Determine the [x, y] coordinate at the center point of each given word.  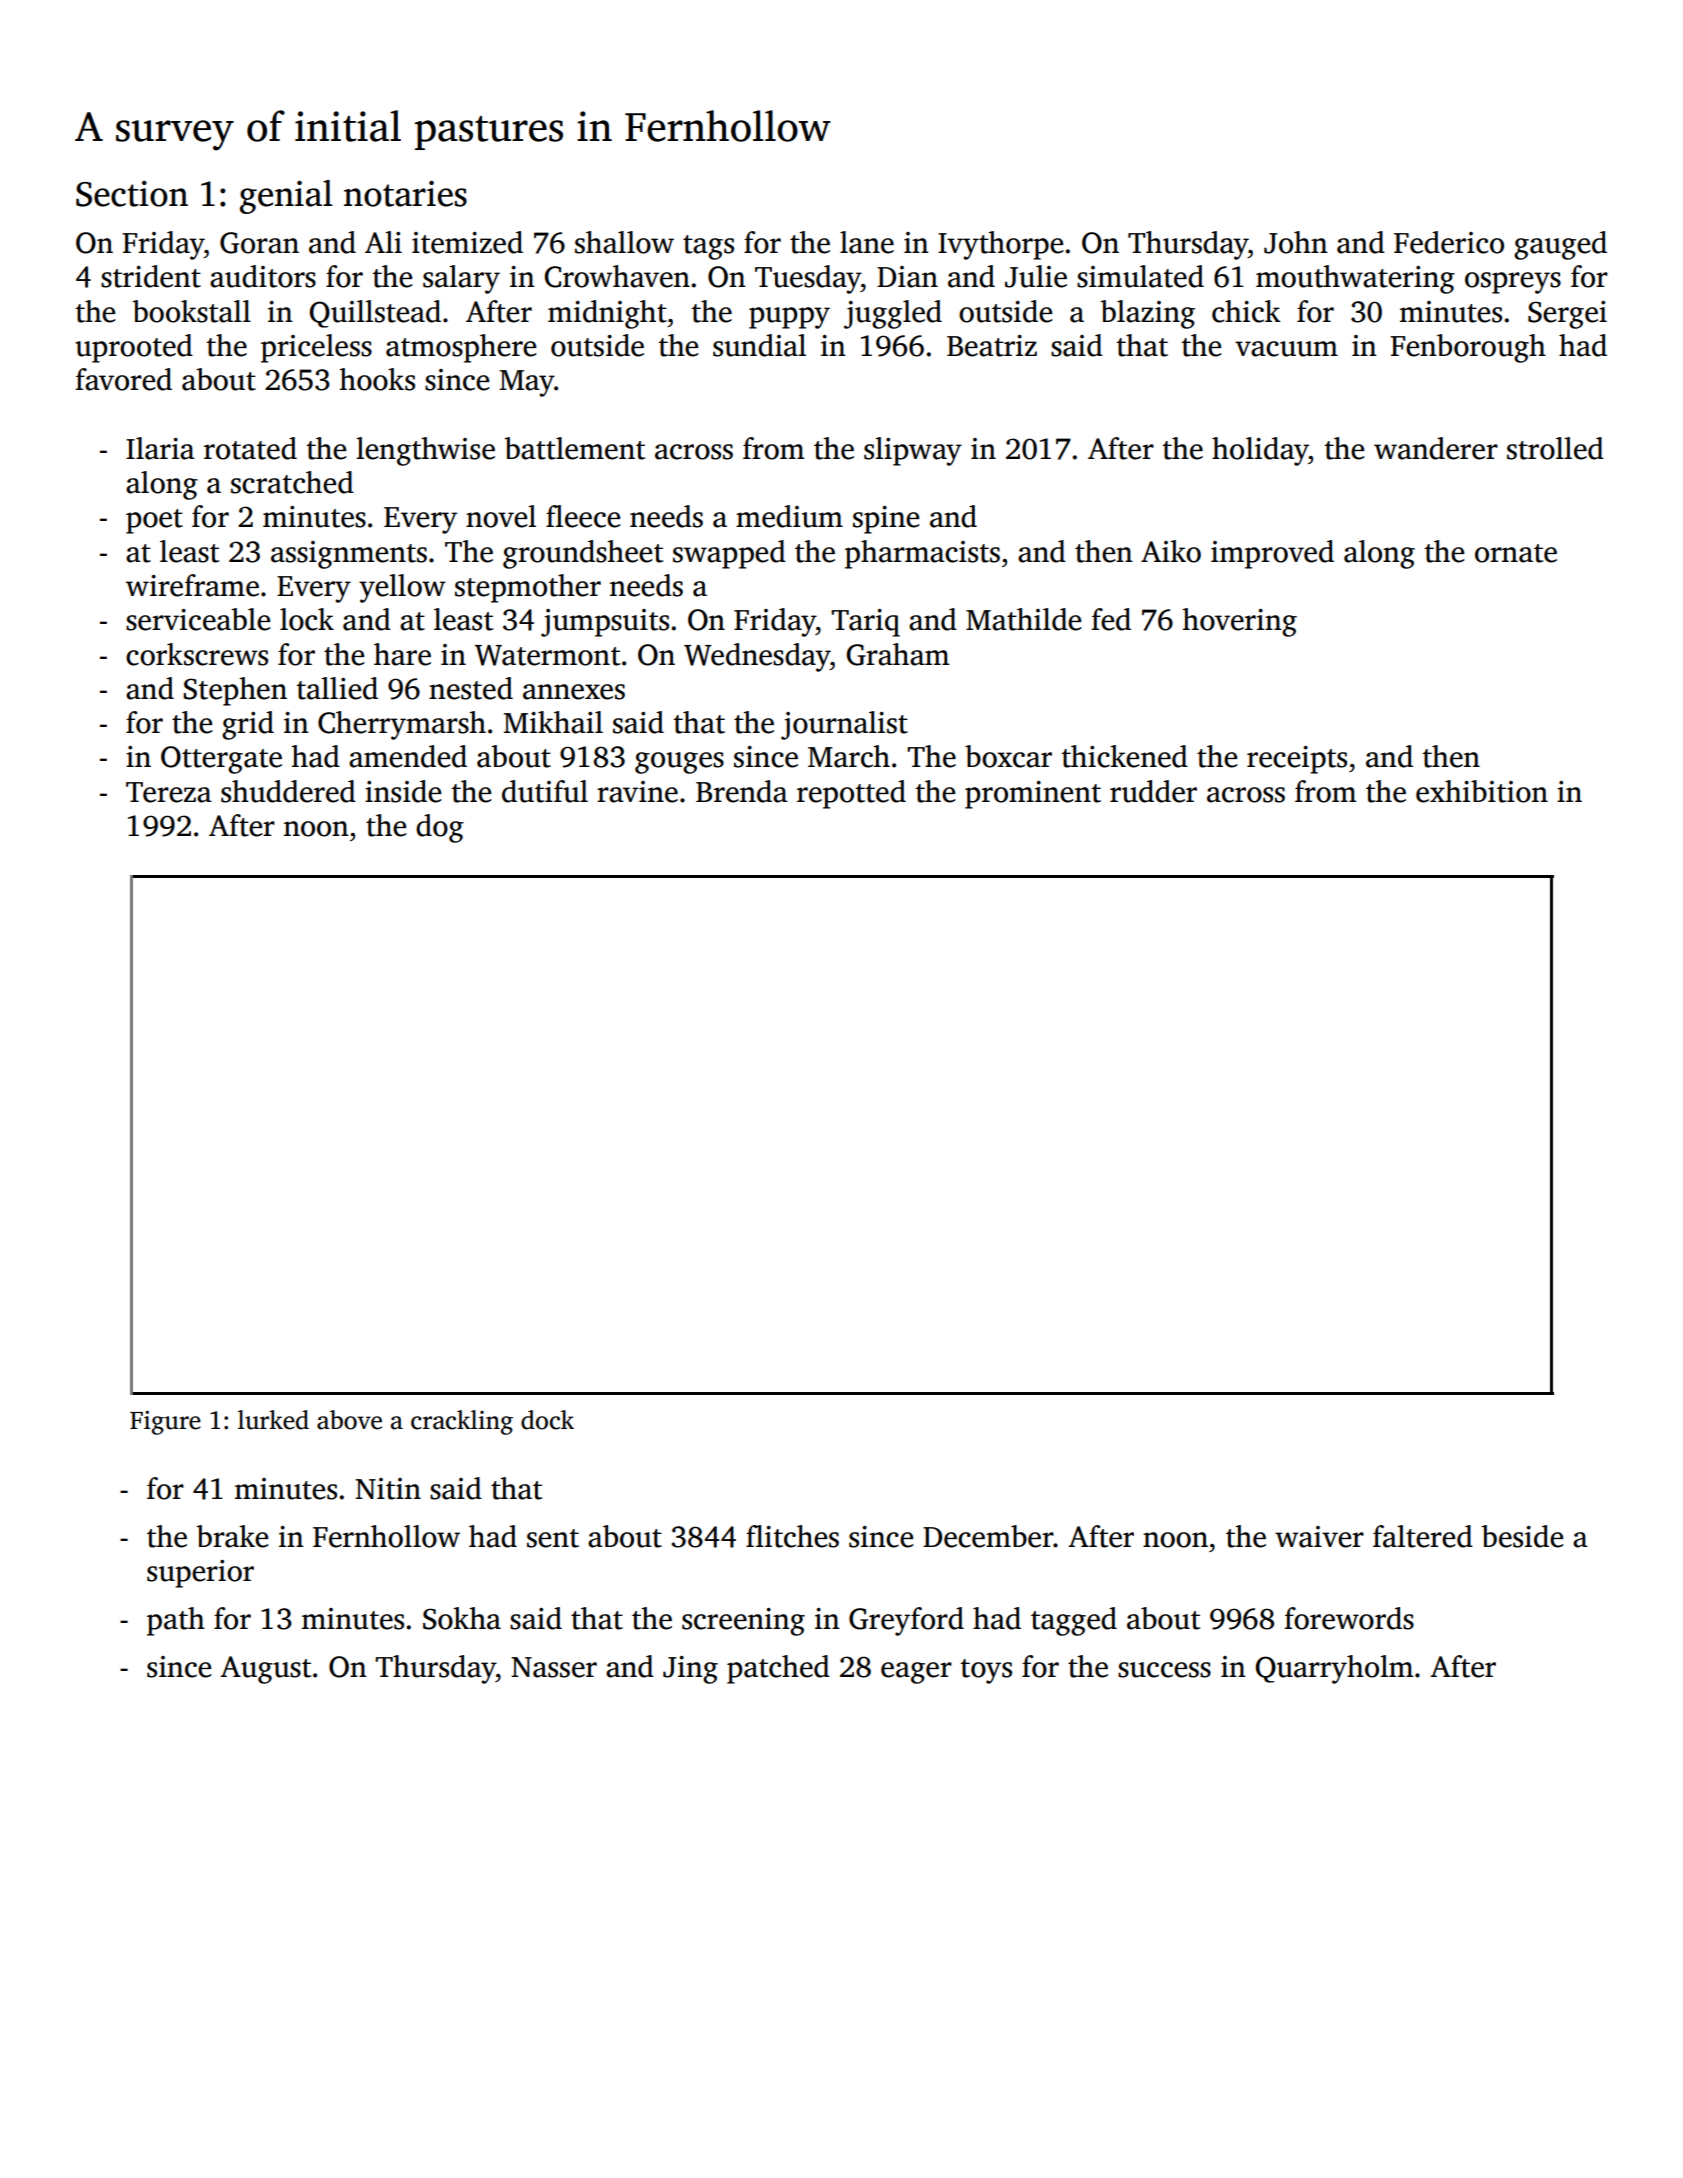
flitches [792, 1536]
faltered [1423, 1536]
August [265, 1670]
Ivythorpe [1000, 245]
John [1296, 242]
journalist [844, 725]
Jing [690, 1670]
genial [286, 197]
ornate [1516, 553]
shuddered [288, 791]
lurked [273, 1420]
